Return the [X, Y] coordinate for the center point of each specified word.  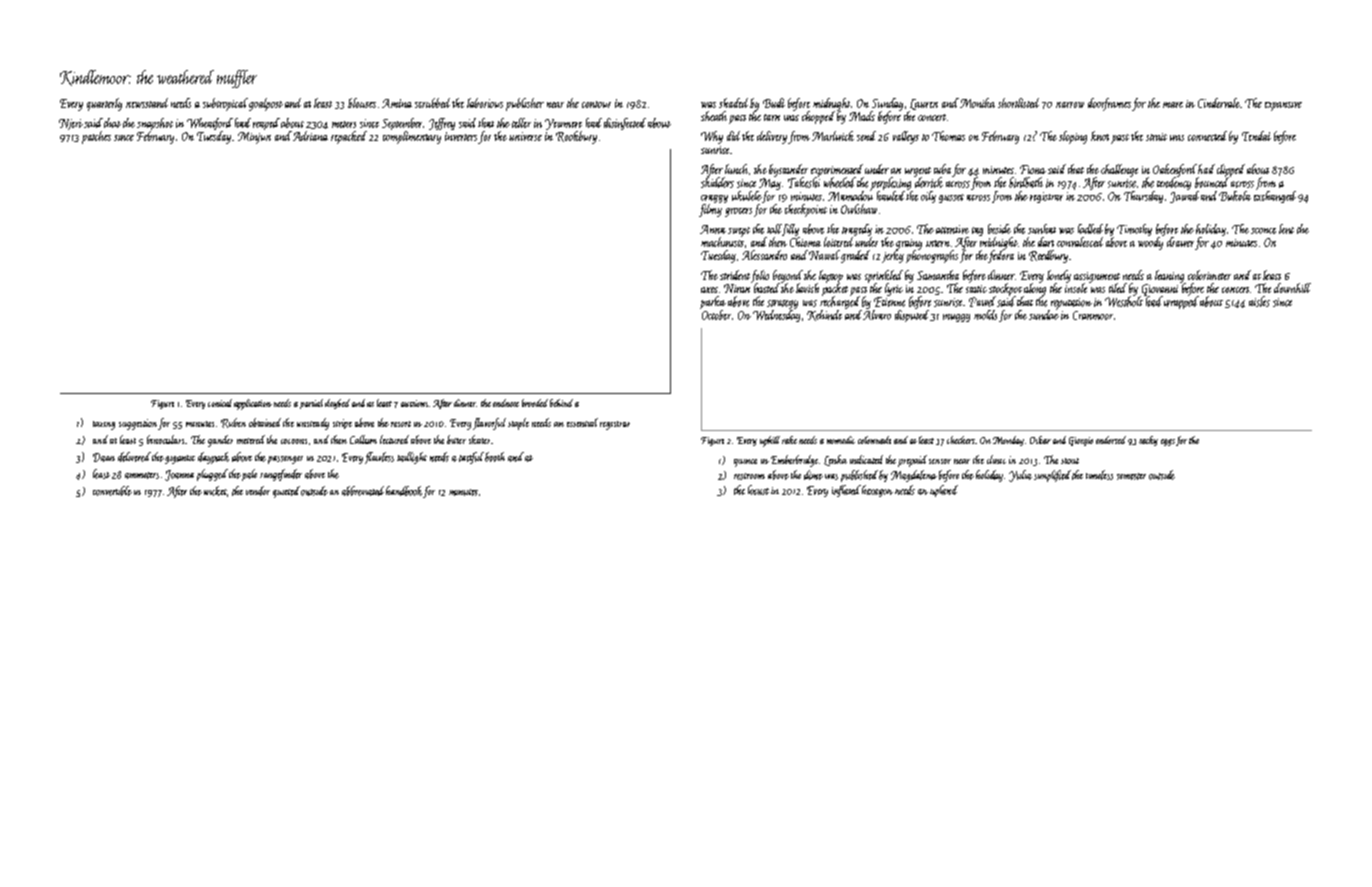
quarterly [104, 104]
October [716, 315]
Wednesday [776, 316]
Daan [104, 457]
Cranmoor [1093, 315]
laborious [485, 103]
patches [96, 137]
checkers [961, 440]
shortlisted [1018, 103]
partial [311, 404]
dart [1046, 242]
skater [479, 439]
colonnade [874, 440]
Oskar [1040, 440]
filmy [710, 210]
